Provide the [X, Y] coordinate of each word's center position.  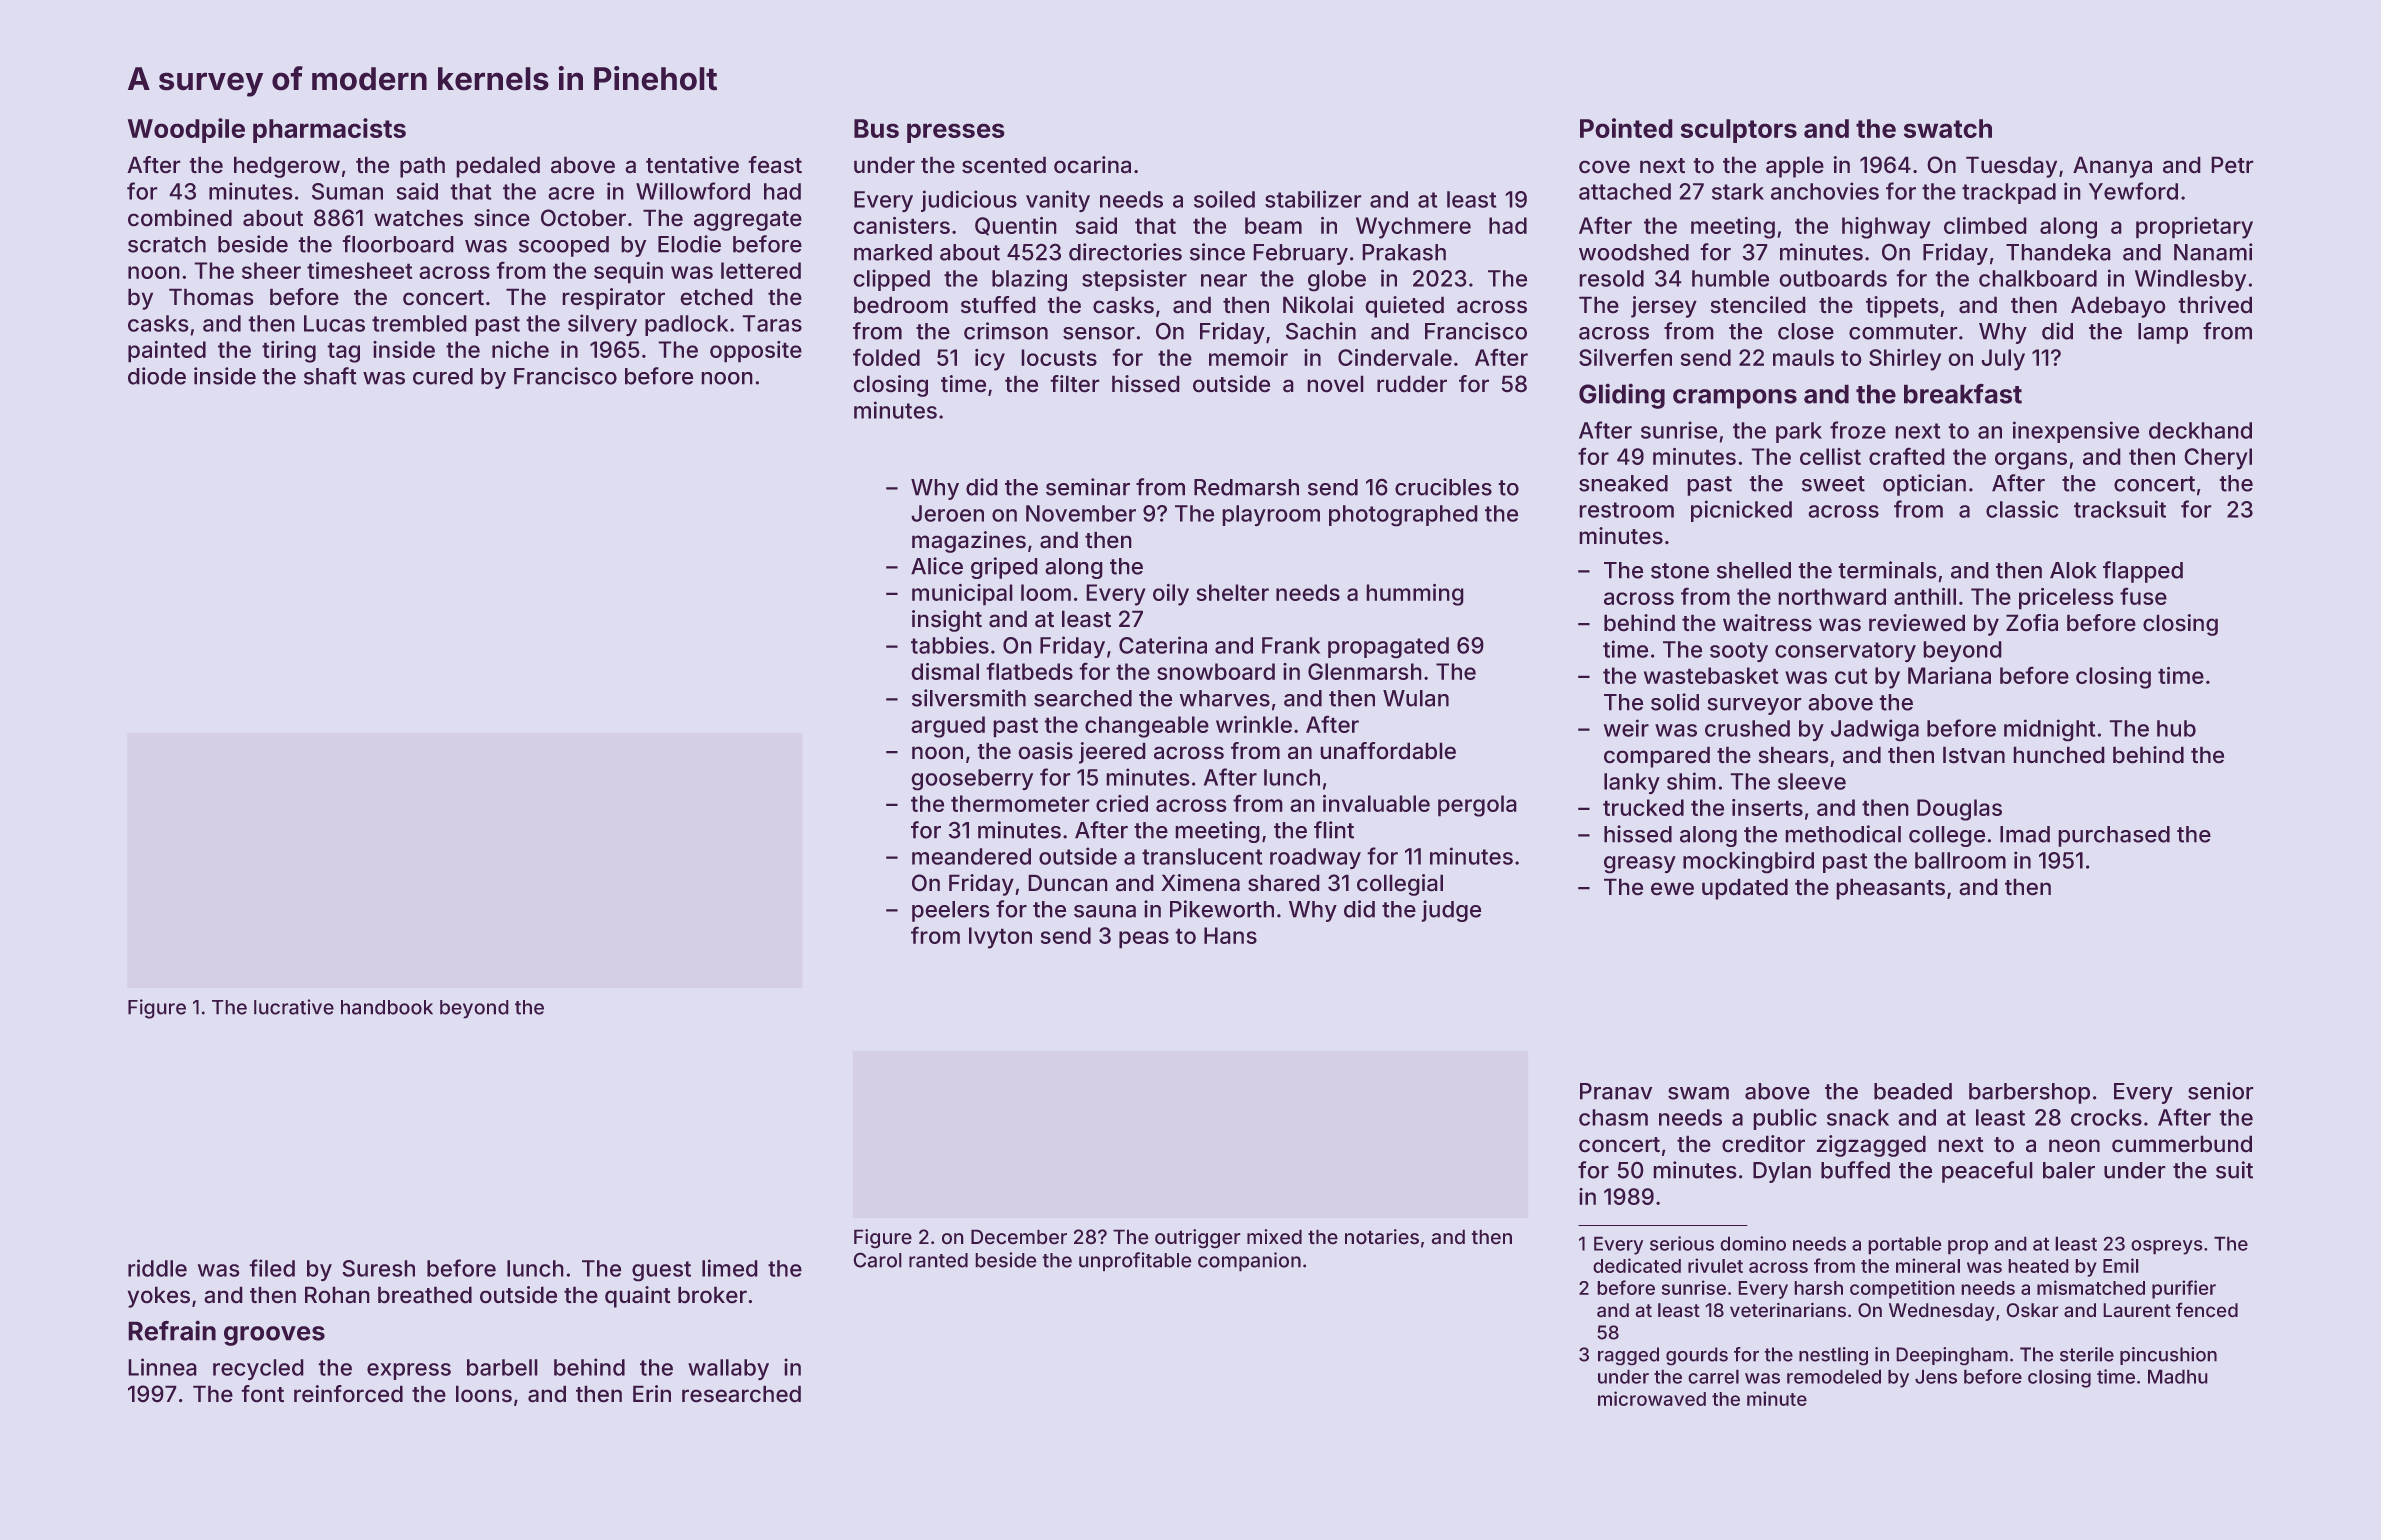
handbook [387, 1007]
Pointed [1626, 128]
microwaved [1652, 1398]
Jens [1936, 1376]
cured [443, 376]
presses [956, 133]
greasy [1640, 865]
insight [947, 621]
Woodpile [186, 130]
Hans [1230, 935]
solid [1675, 702]
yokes [159, 1297]
